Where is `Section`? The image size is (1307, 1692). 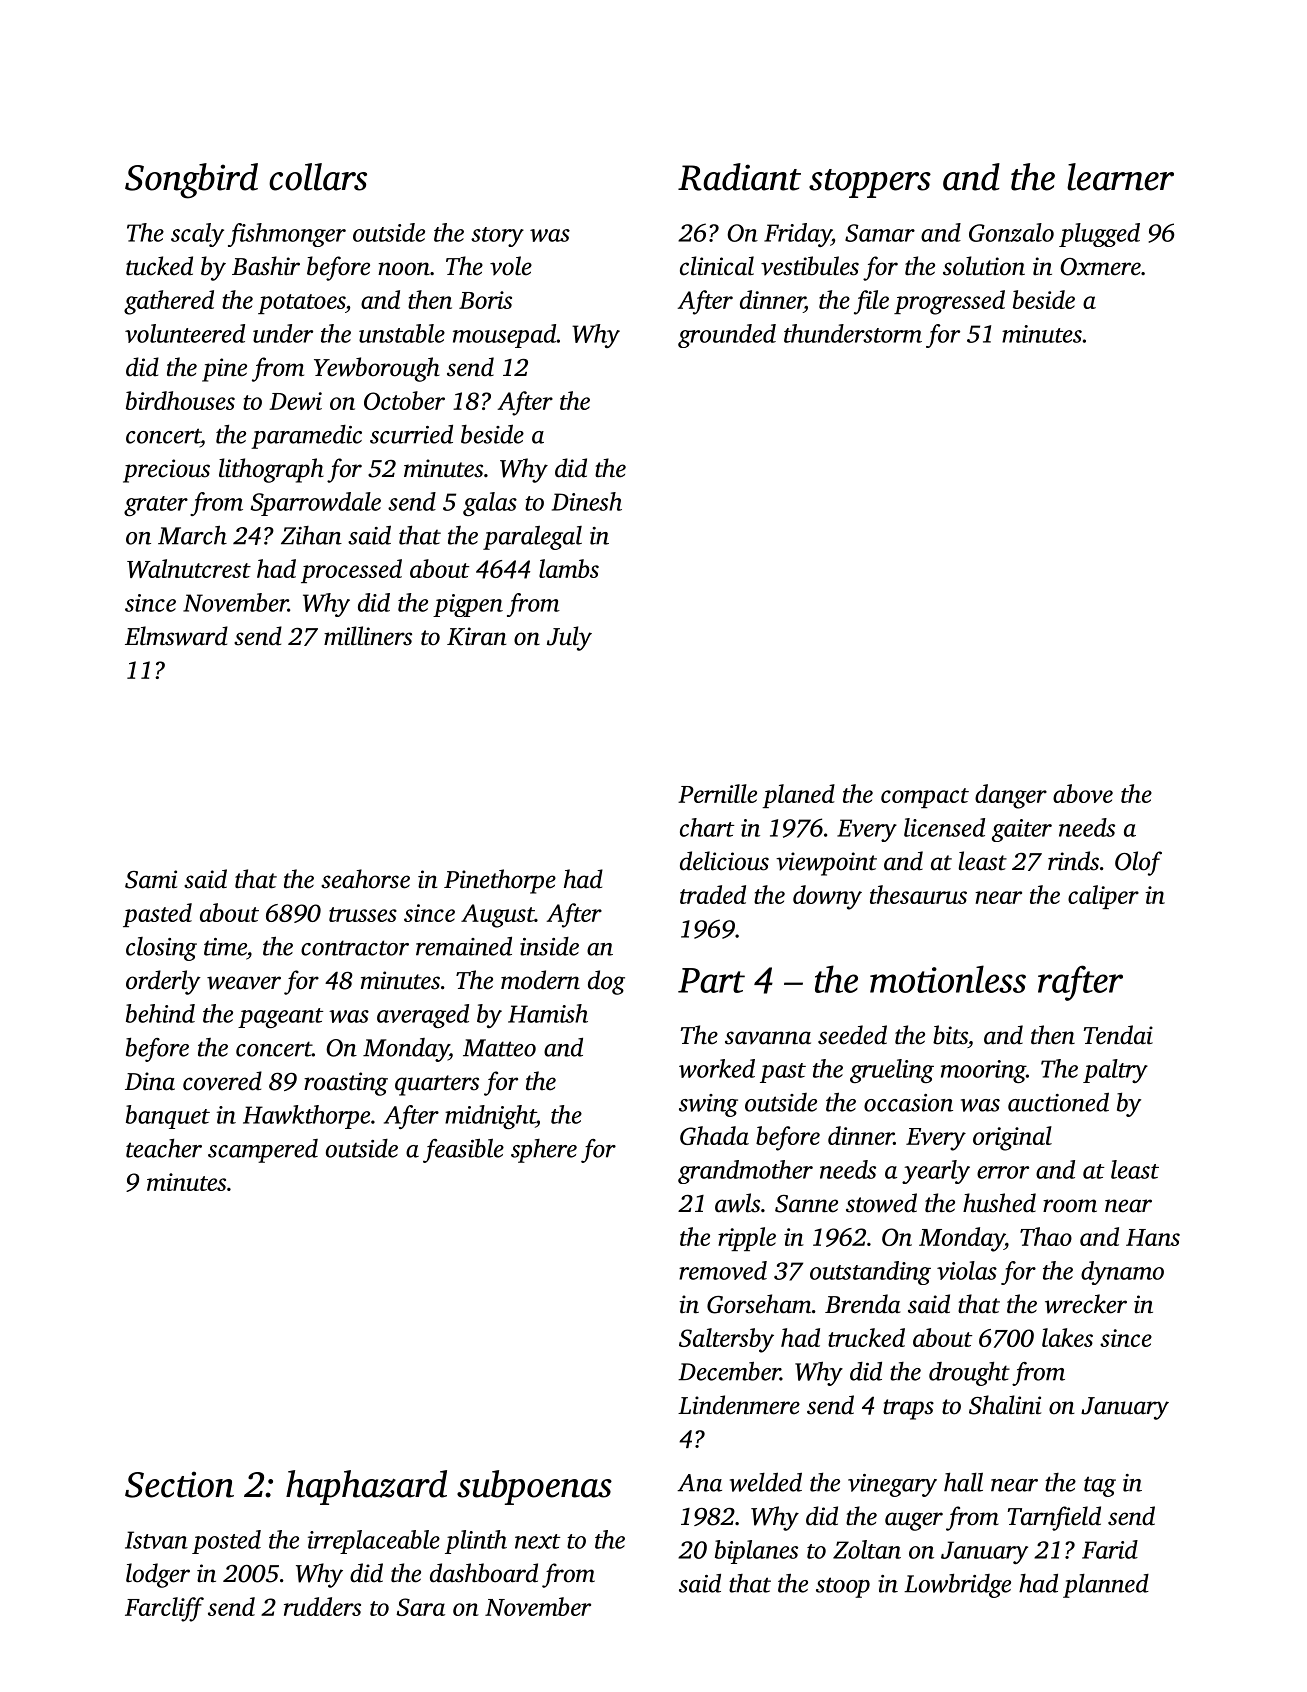
Section is located at coordinates (179, 1484).
